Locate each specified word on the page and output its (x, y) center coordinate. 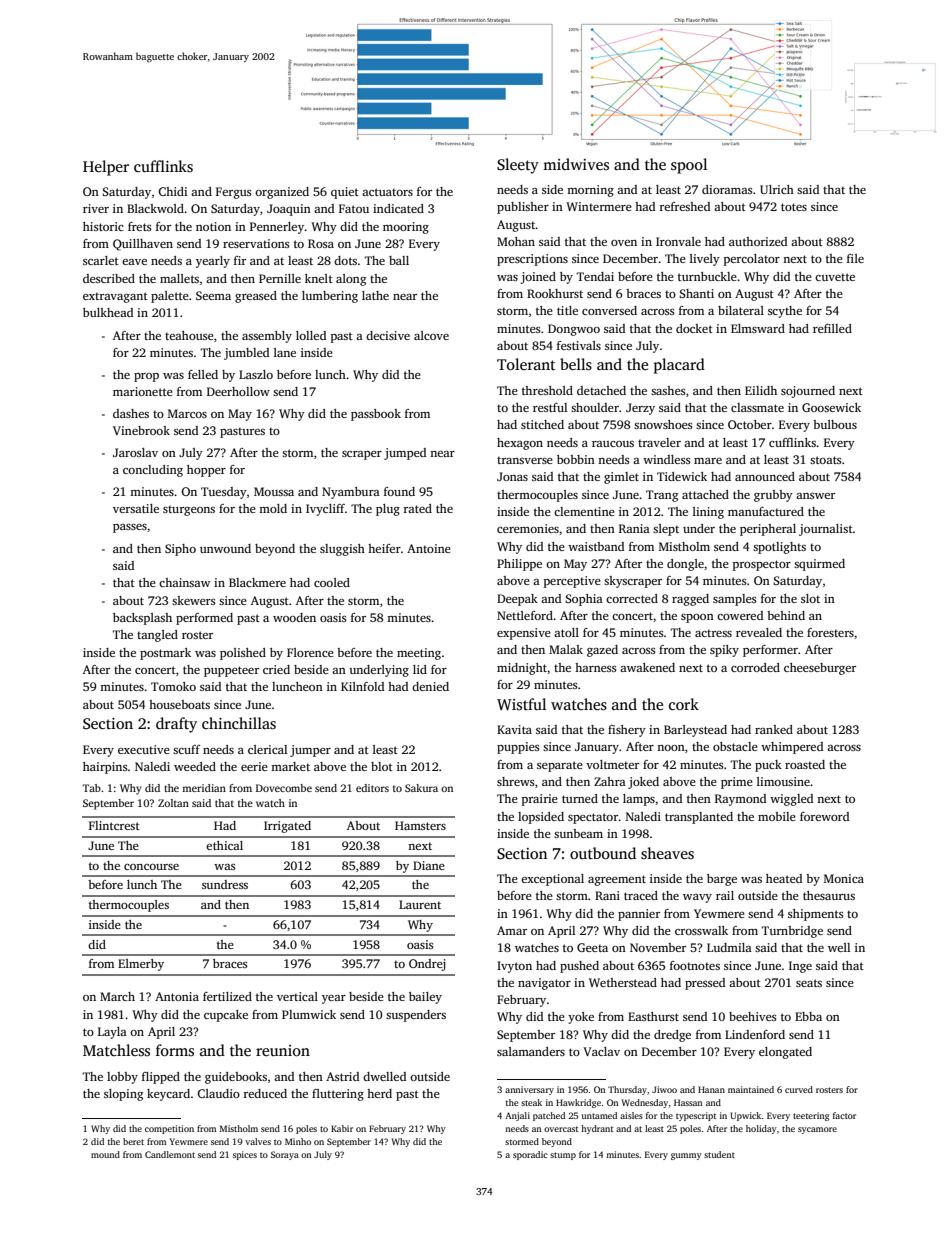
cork (684, 704)
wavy (697, 898)
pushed (579, 967)
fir (240, 260)
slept (666, 530)
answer (815, 496)
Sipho (180, 550)
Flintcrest (114, 825)
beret (133, 1141)
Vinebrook (141, 430)
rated (417, 508)
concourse (151, 867)
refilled (832, 328)
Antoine (429, 548)
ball (399, 260)
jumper (310, 751)
